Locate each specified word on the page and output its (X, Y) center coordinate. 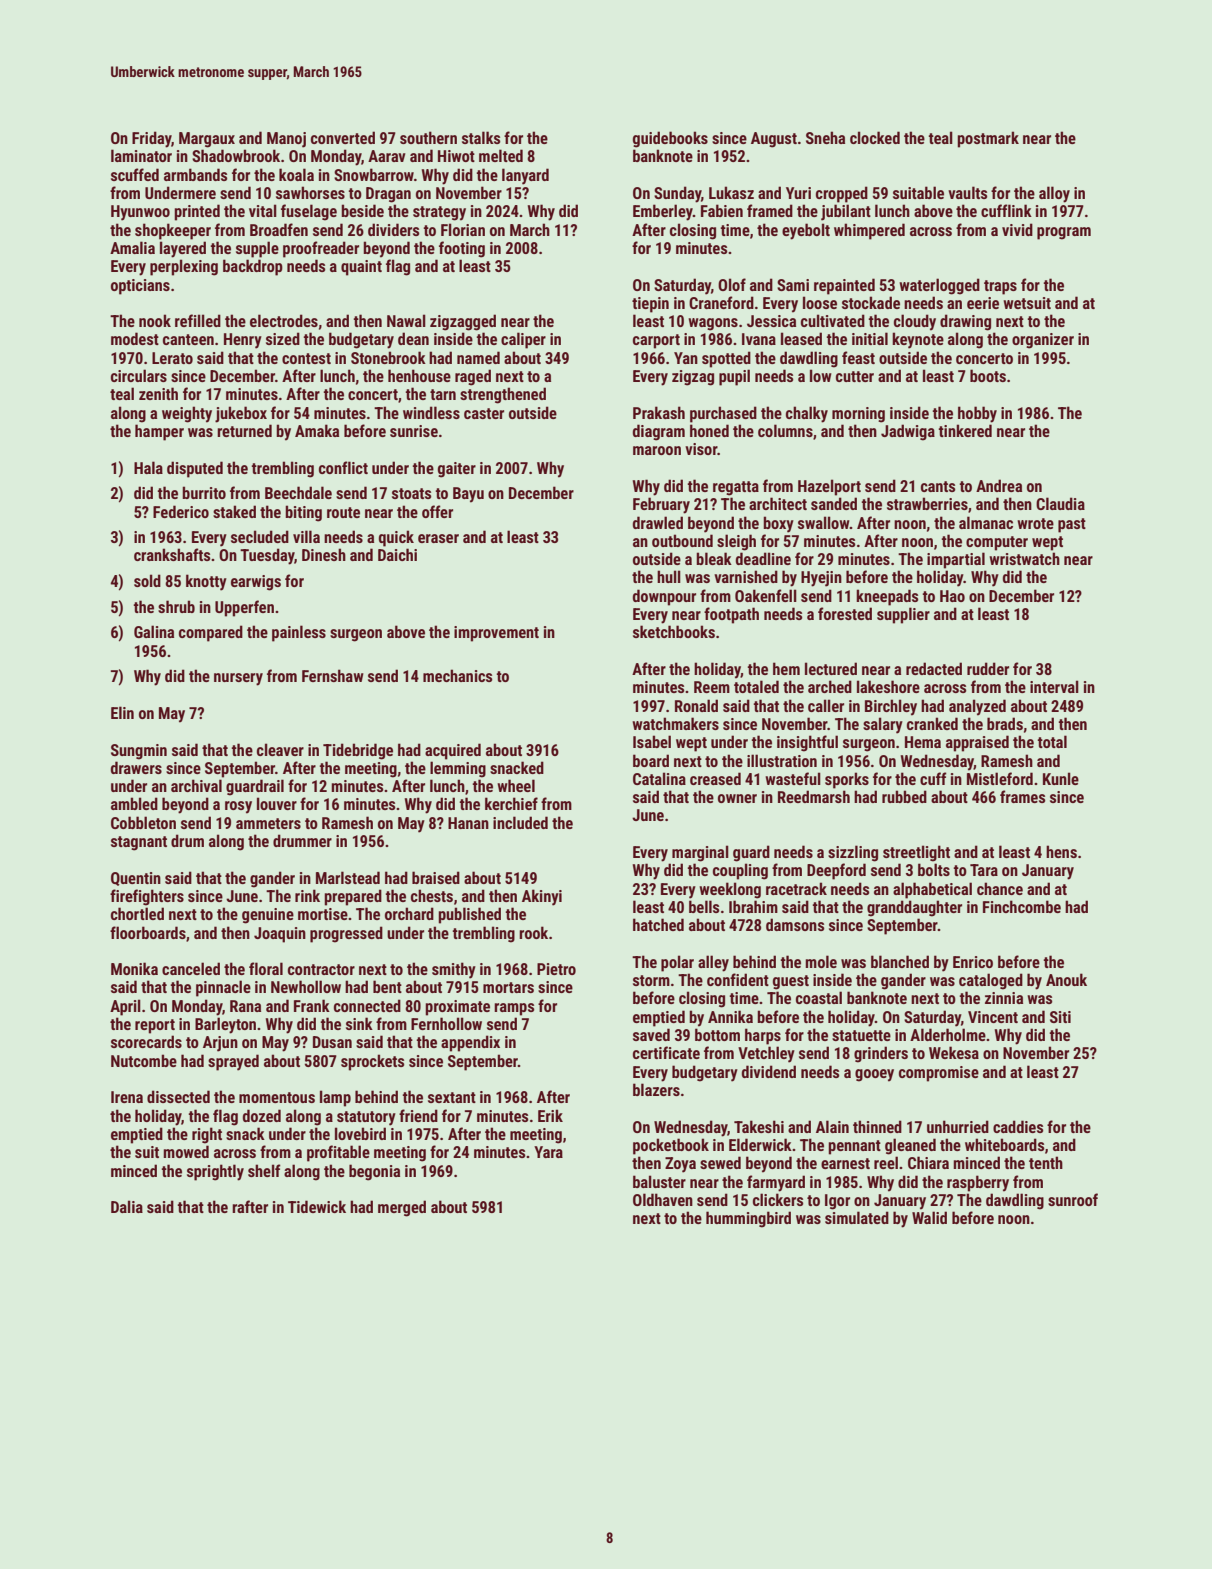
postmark (988, 139)
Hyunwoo (140, 213)
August (774, 140)
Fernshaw (333, 675)
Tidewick (317, 1206)
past (1072, 525)
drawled (658, 522)
